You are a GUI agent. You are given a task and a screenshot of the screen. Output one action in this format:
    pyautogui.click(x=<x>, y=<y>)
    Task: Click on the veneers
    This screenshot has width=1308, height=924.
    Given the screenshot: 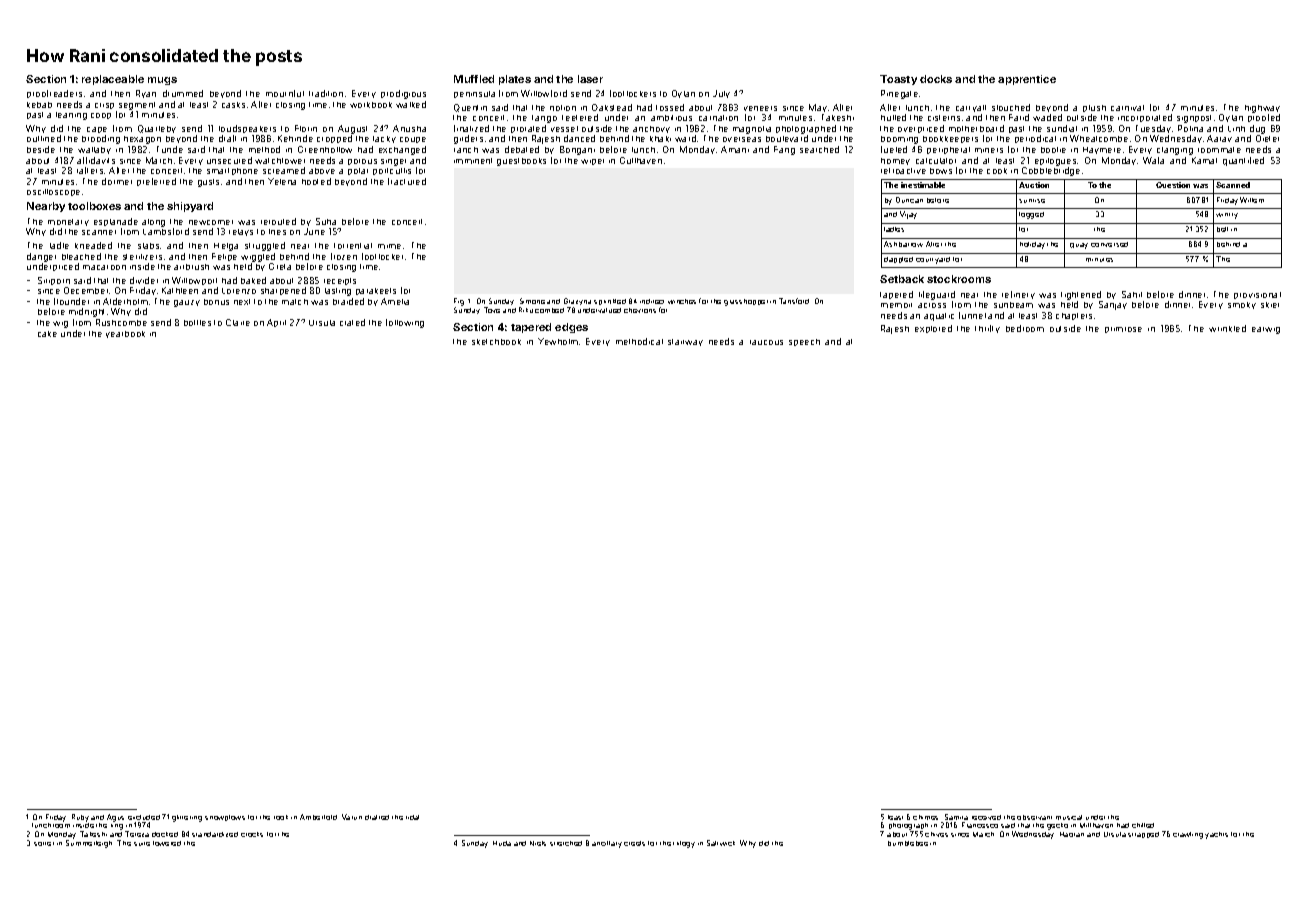 What is the action you would take?
    pyautogui.click(x=760, y=108)
